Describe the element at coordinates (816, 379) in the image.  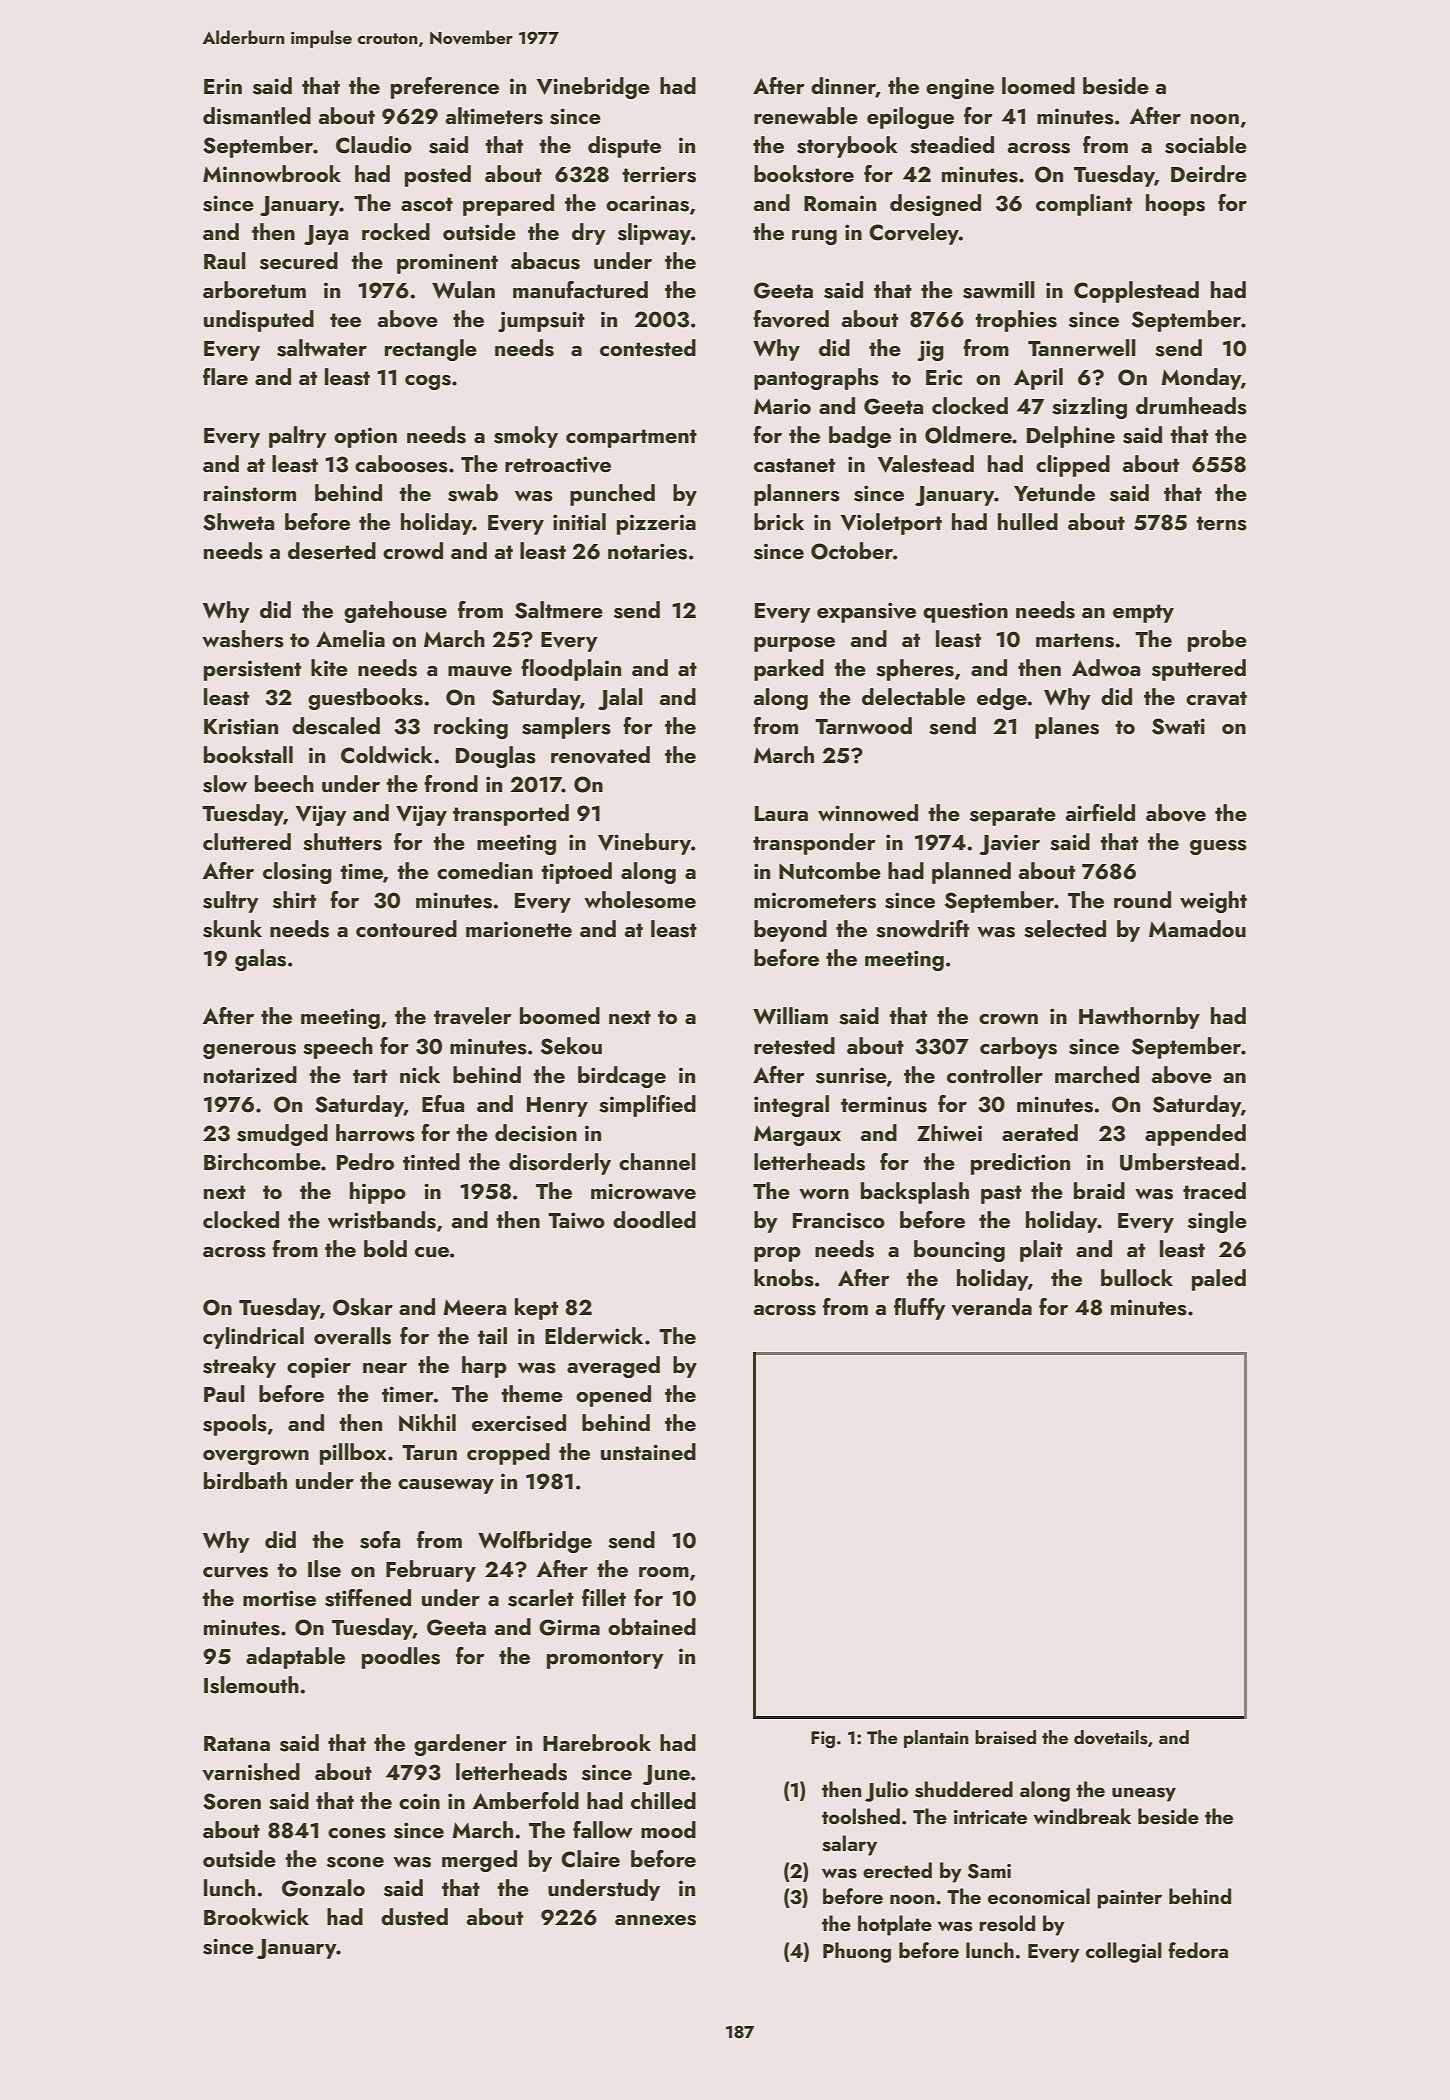
I see `pantographs` at that location.
